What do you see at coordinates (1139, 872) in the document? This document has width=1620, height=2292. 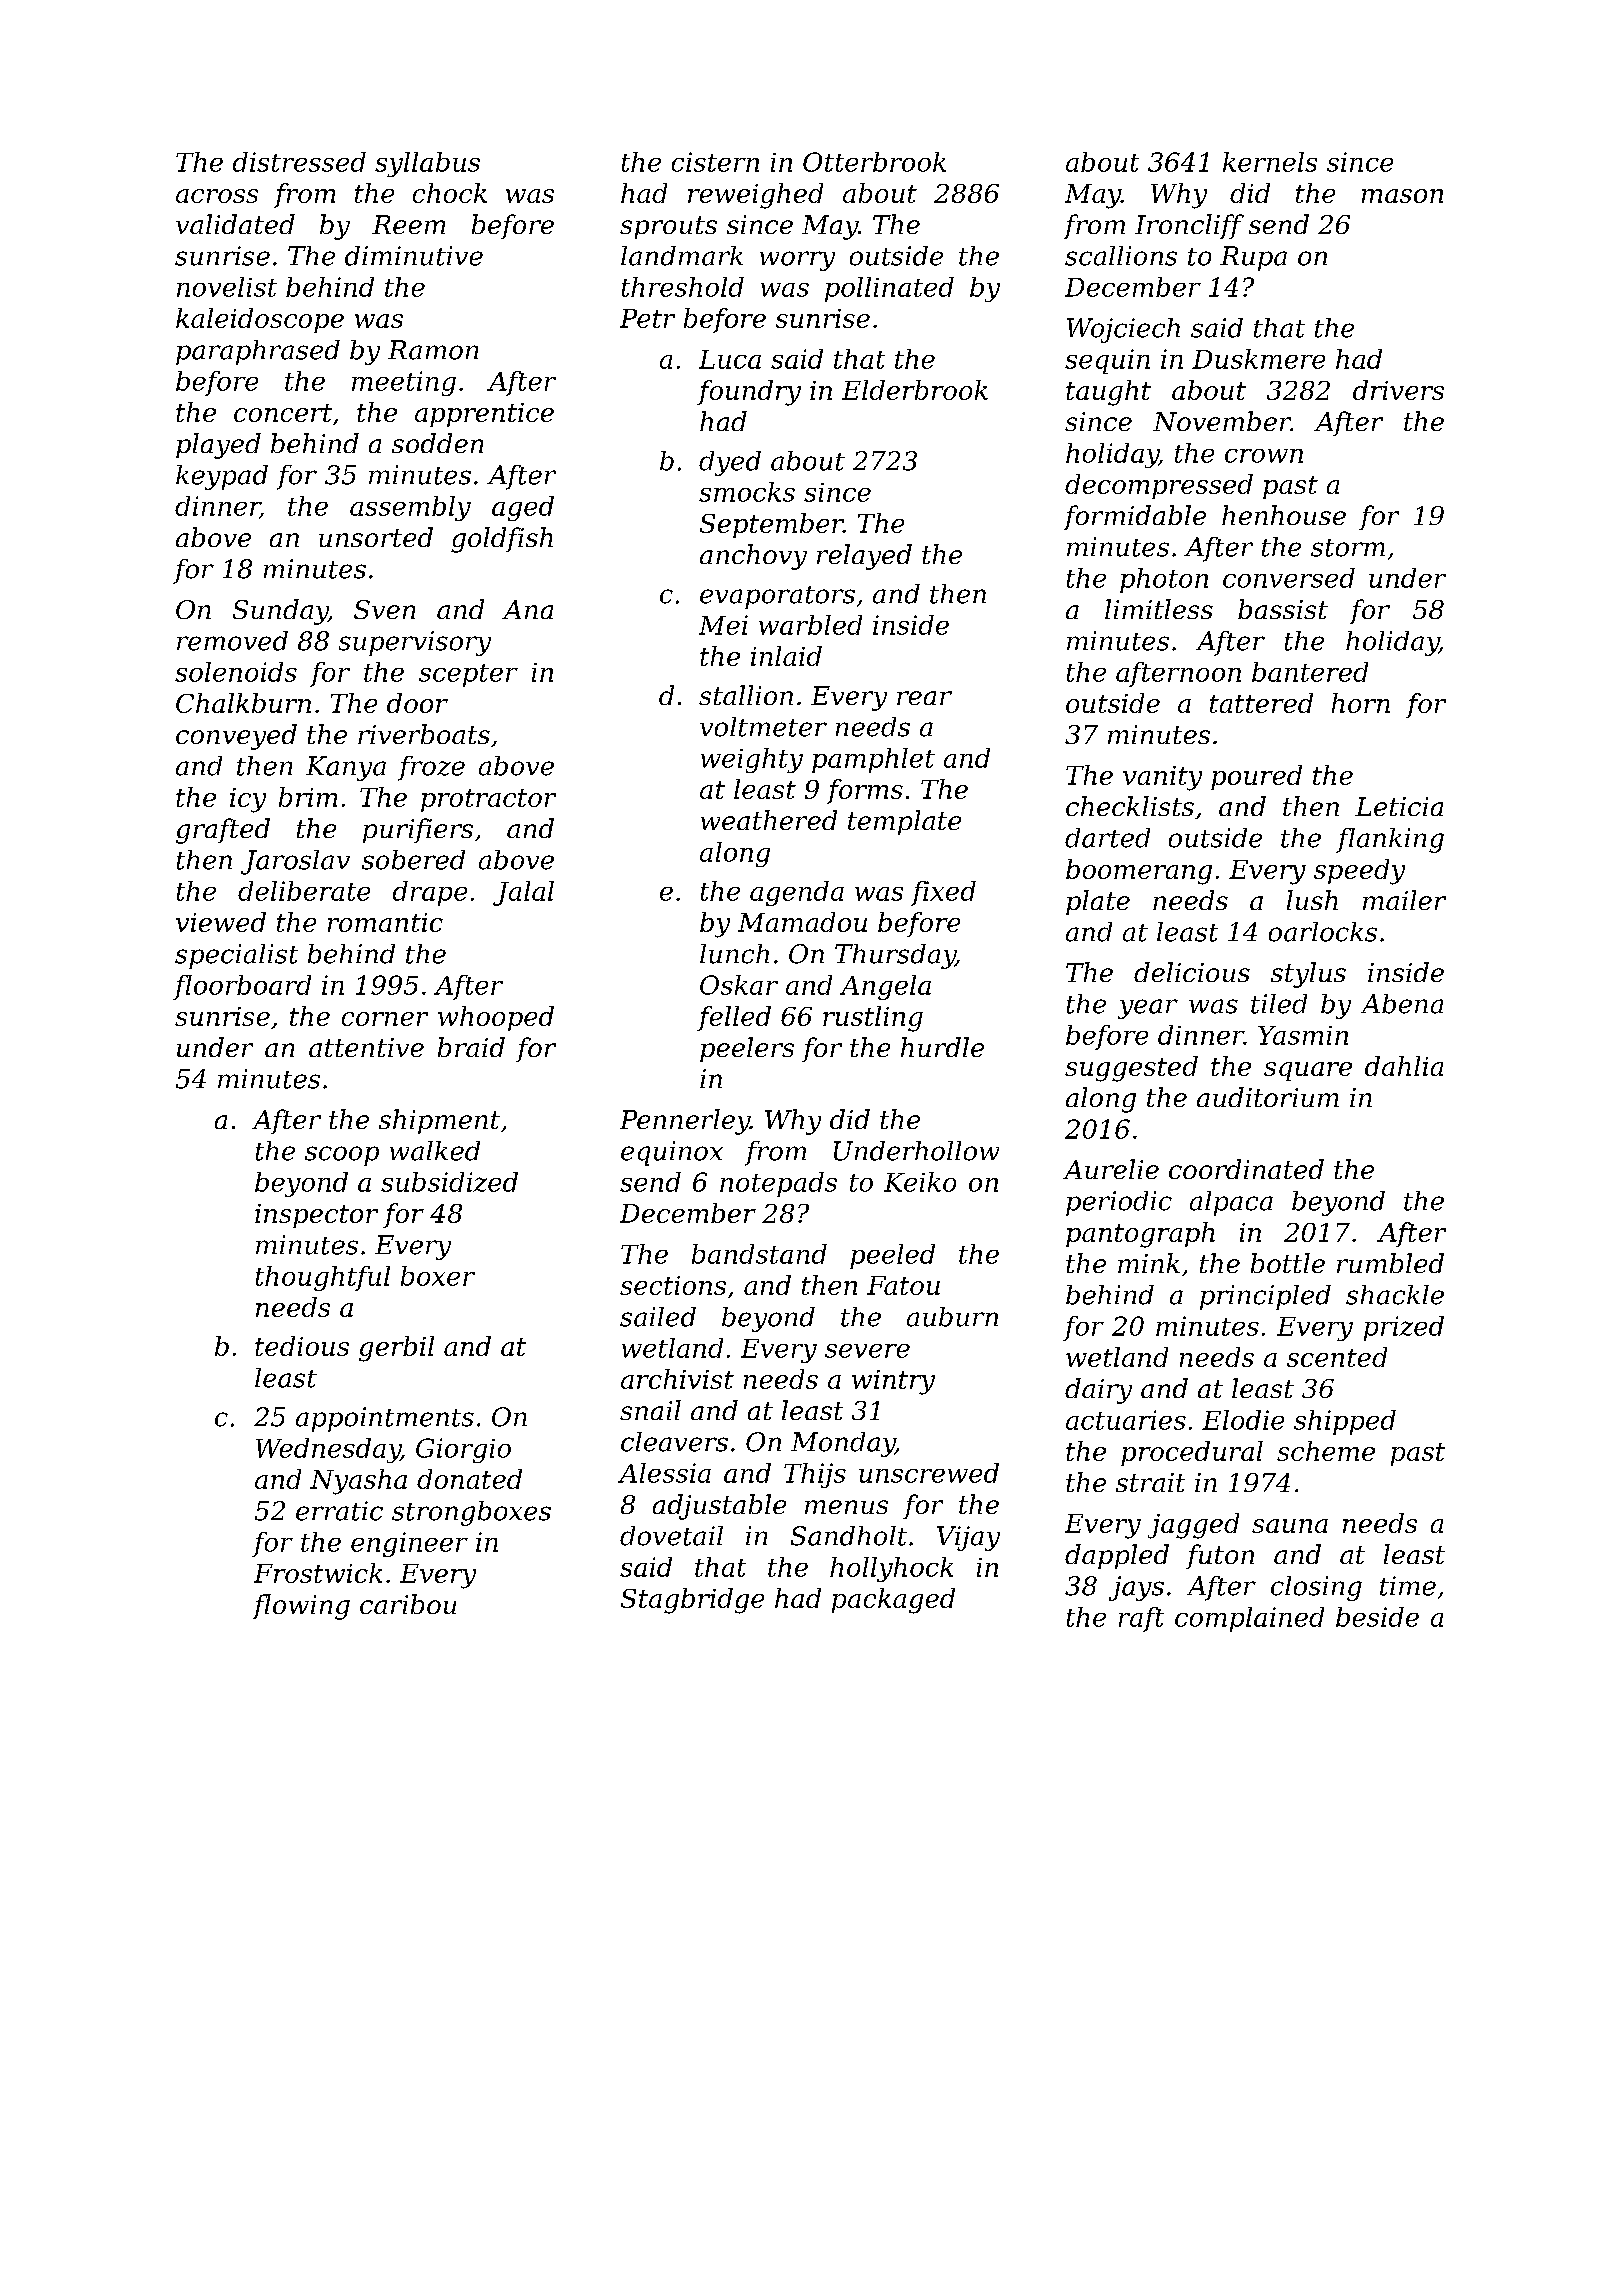 I see `boomerang` at bounding box center [1139, 872].
